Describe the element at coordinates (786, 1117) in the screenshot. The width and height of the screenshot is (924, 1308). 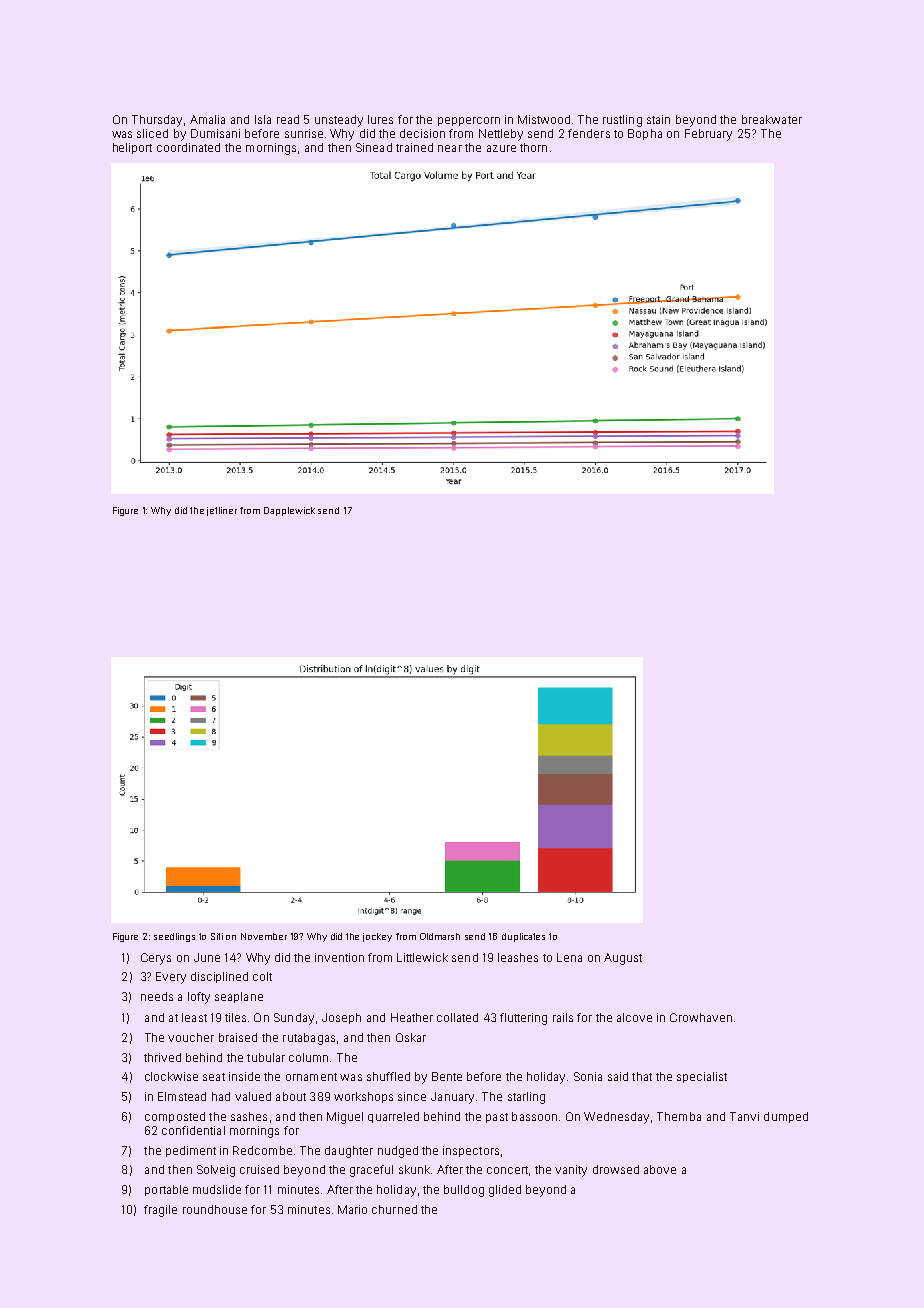
I see `dumped` at that location.
